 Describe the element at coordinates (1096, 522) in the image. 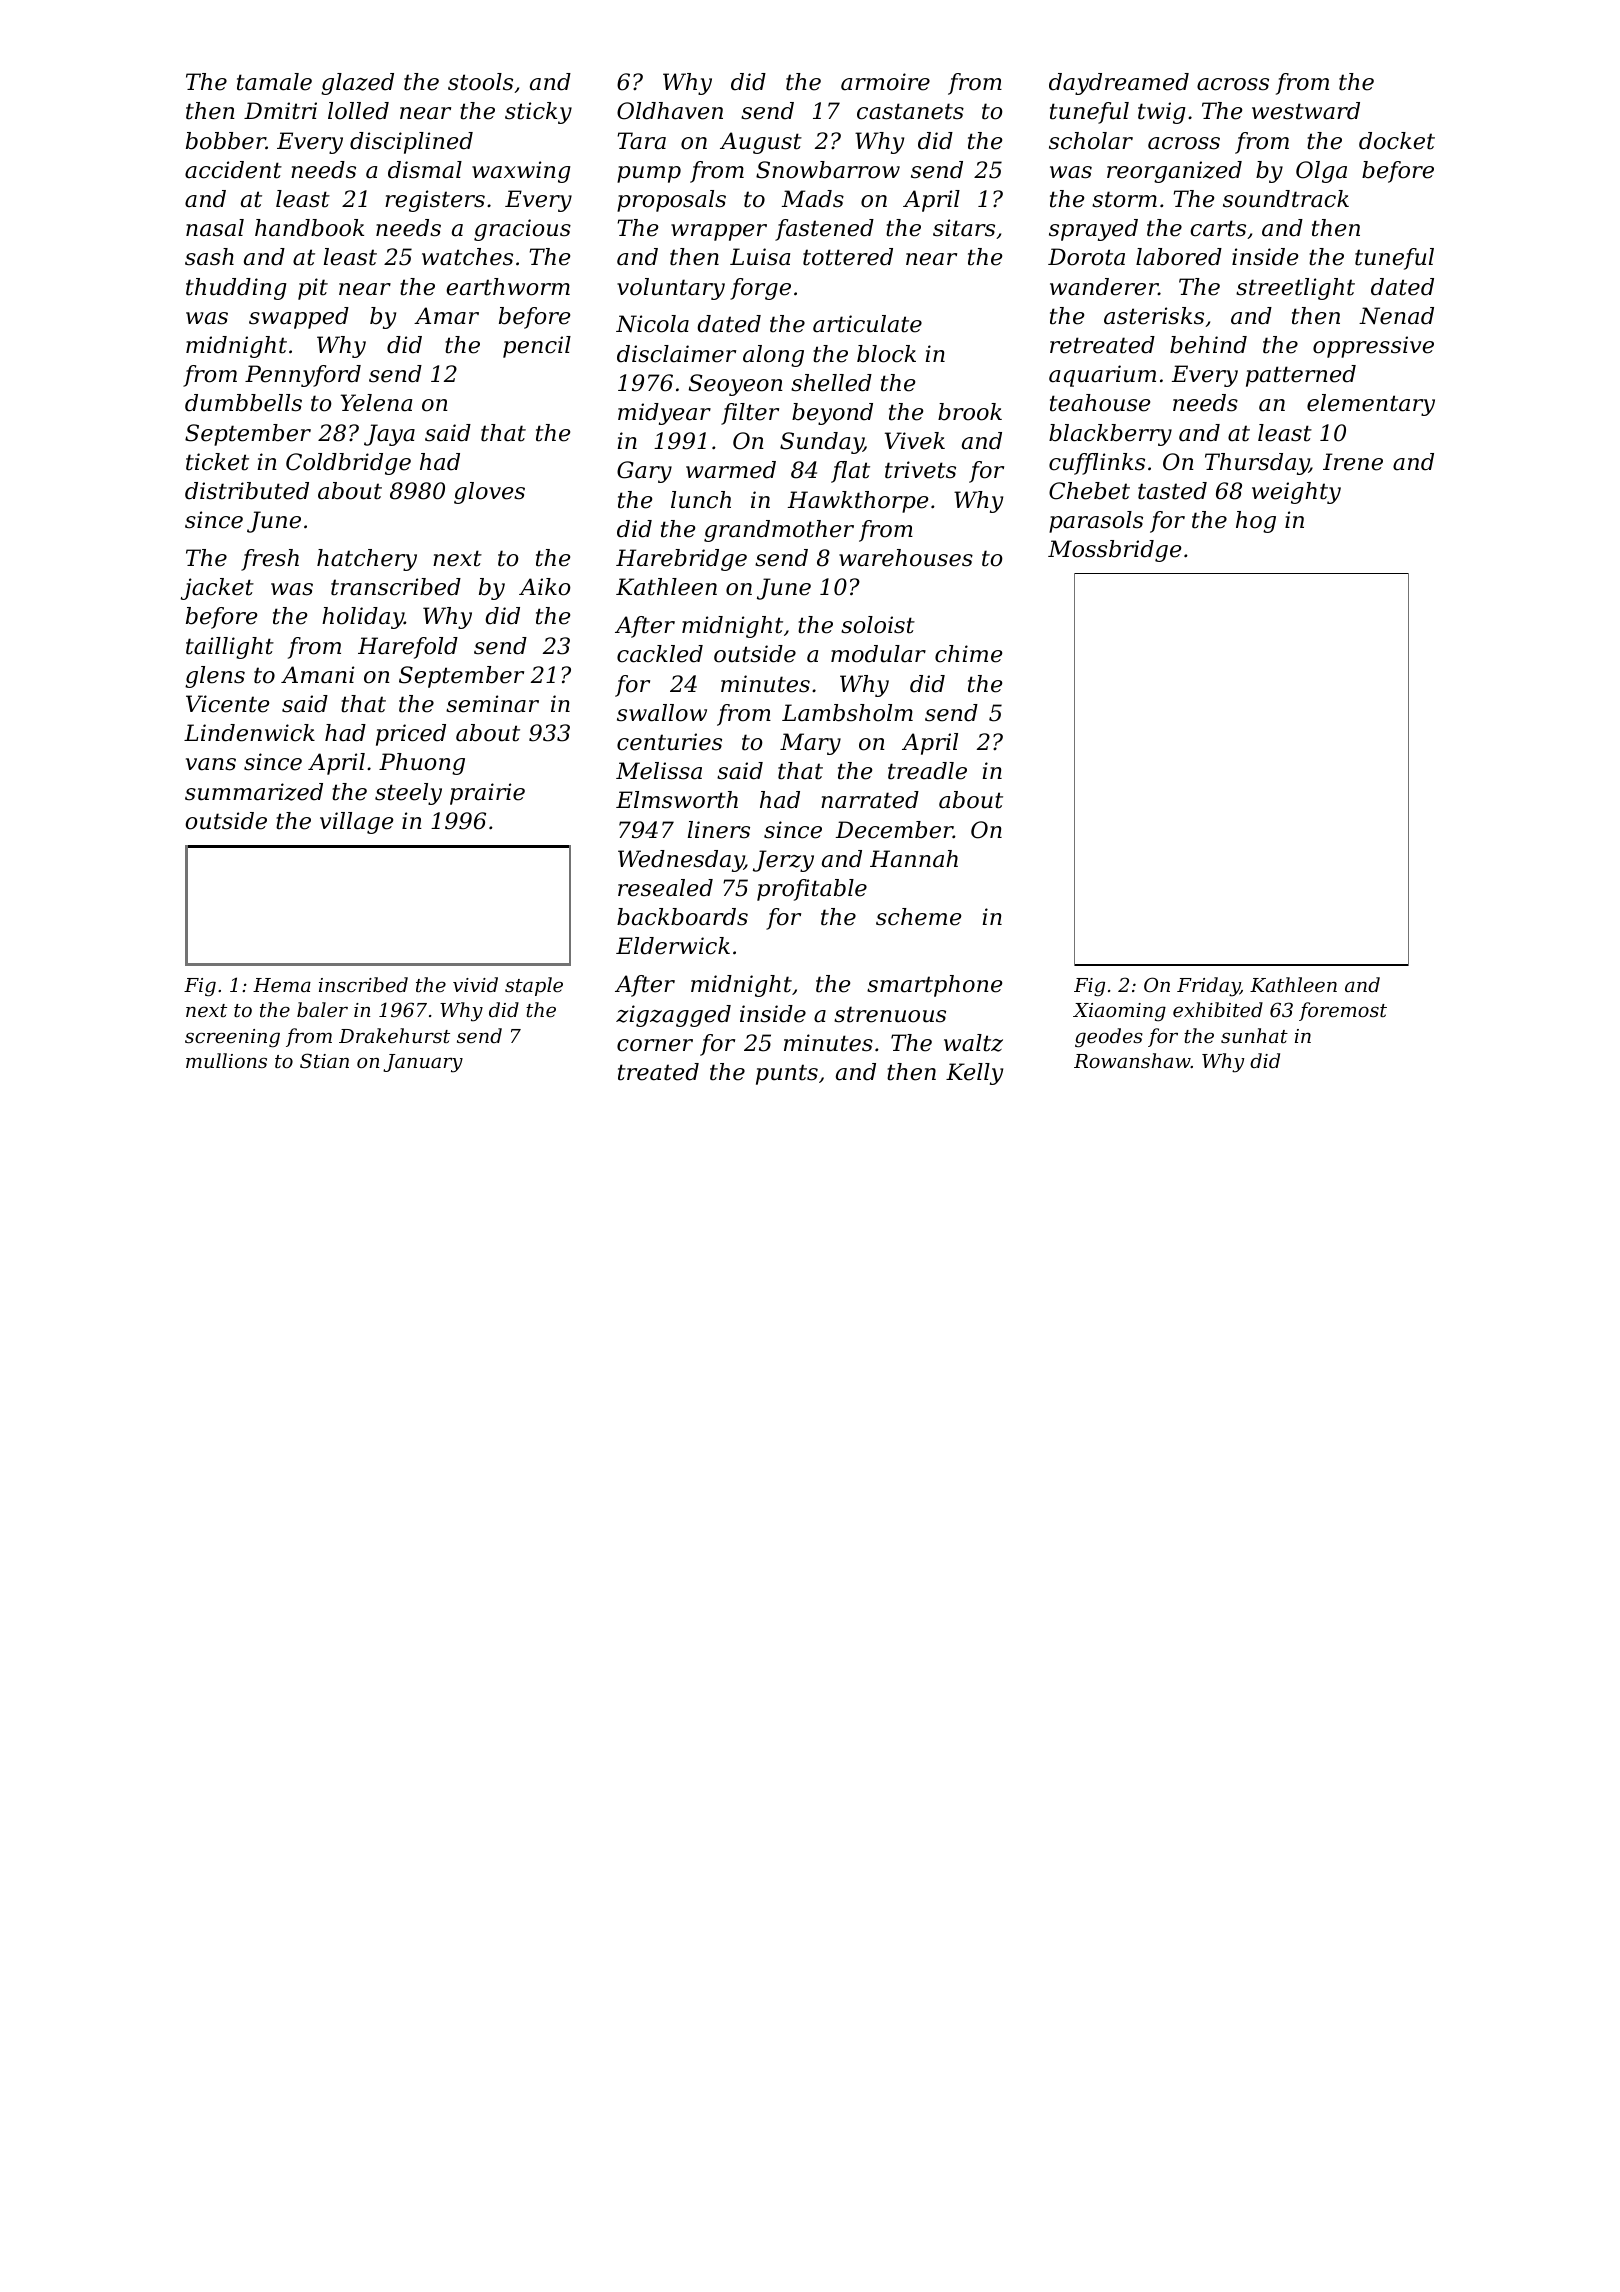

I see `parasols` at that location.
